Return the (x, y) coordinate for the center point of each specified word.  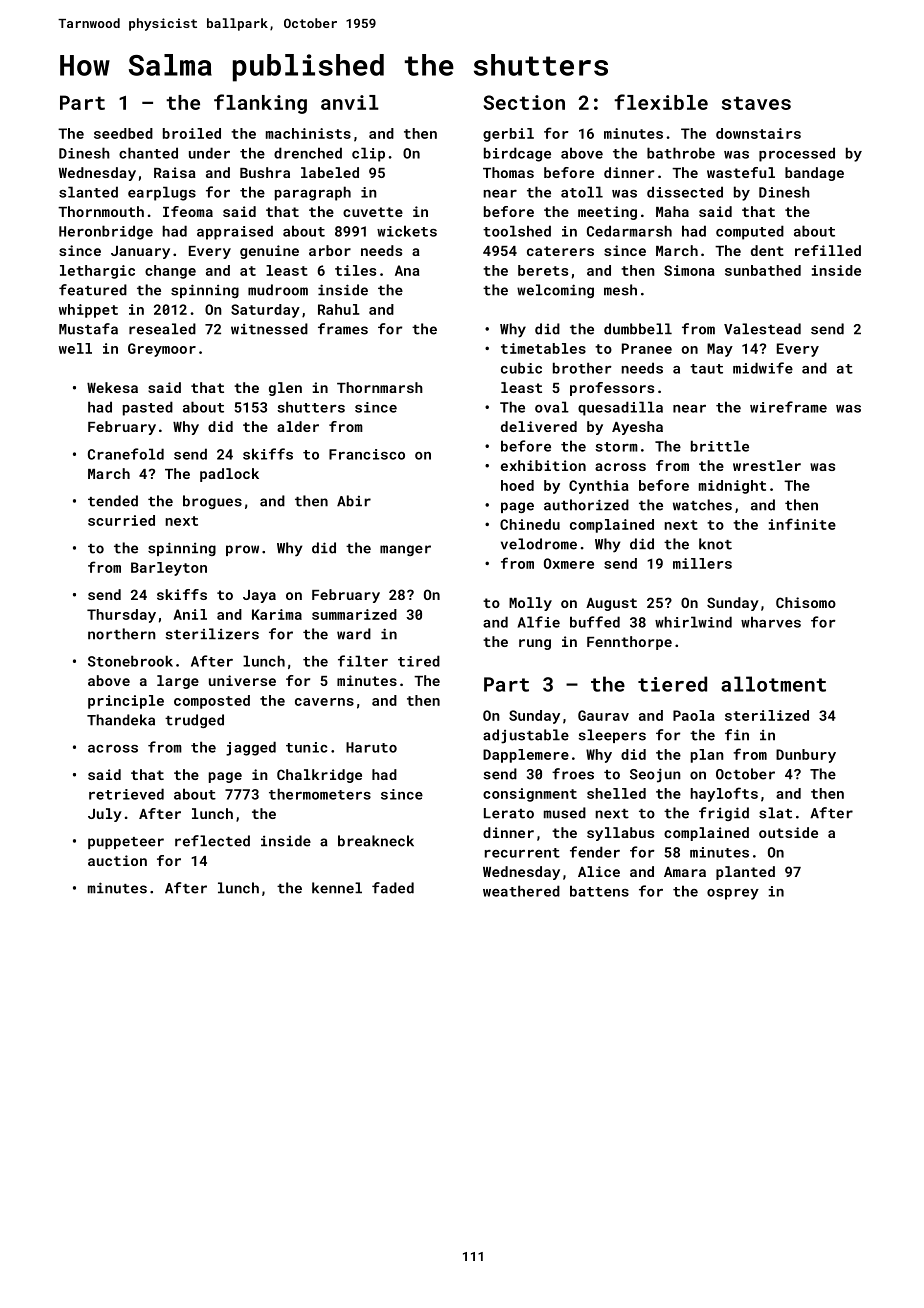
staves (756, 103)
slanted (88, 192)
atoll (582, 192)
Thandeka (121, 720)
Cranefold (126, 454)
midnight (732, 487)
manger (405, 550)
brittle (720, 446)
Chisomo (806, 602)
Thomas (508, 172)
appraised (235, 232)
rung (535, 644)
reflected (212, 841)
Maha (672, 211)
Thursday (121, 616)
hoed (517, 485)
